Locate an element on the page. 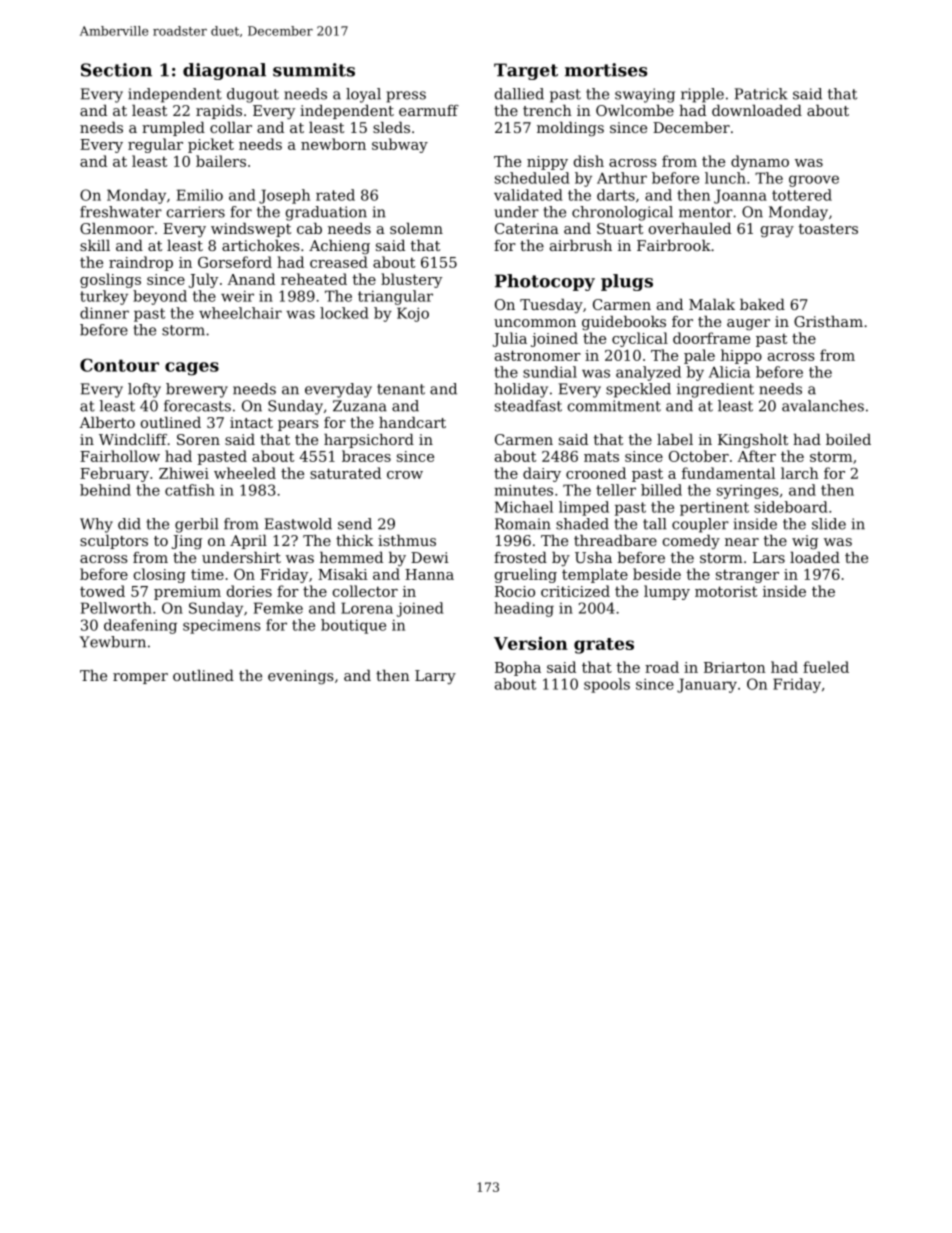 Image resolution: width=952 pixels, height=1233 pixels. send is located at coordinates (355, 524).
